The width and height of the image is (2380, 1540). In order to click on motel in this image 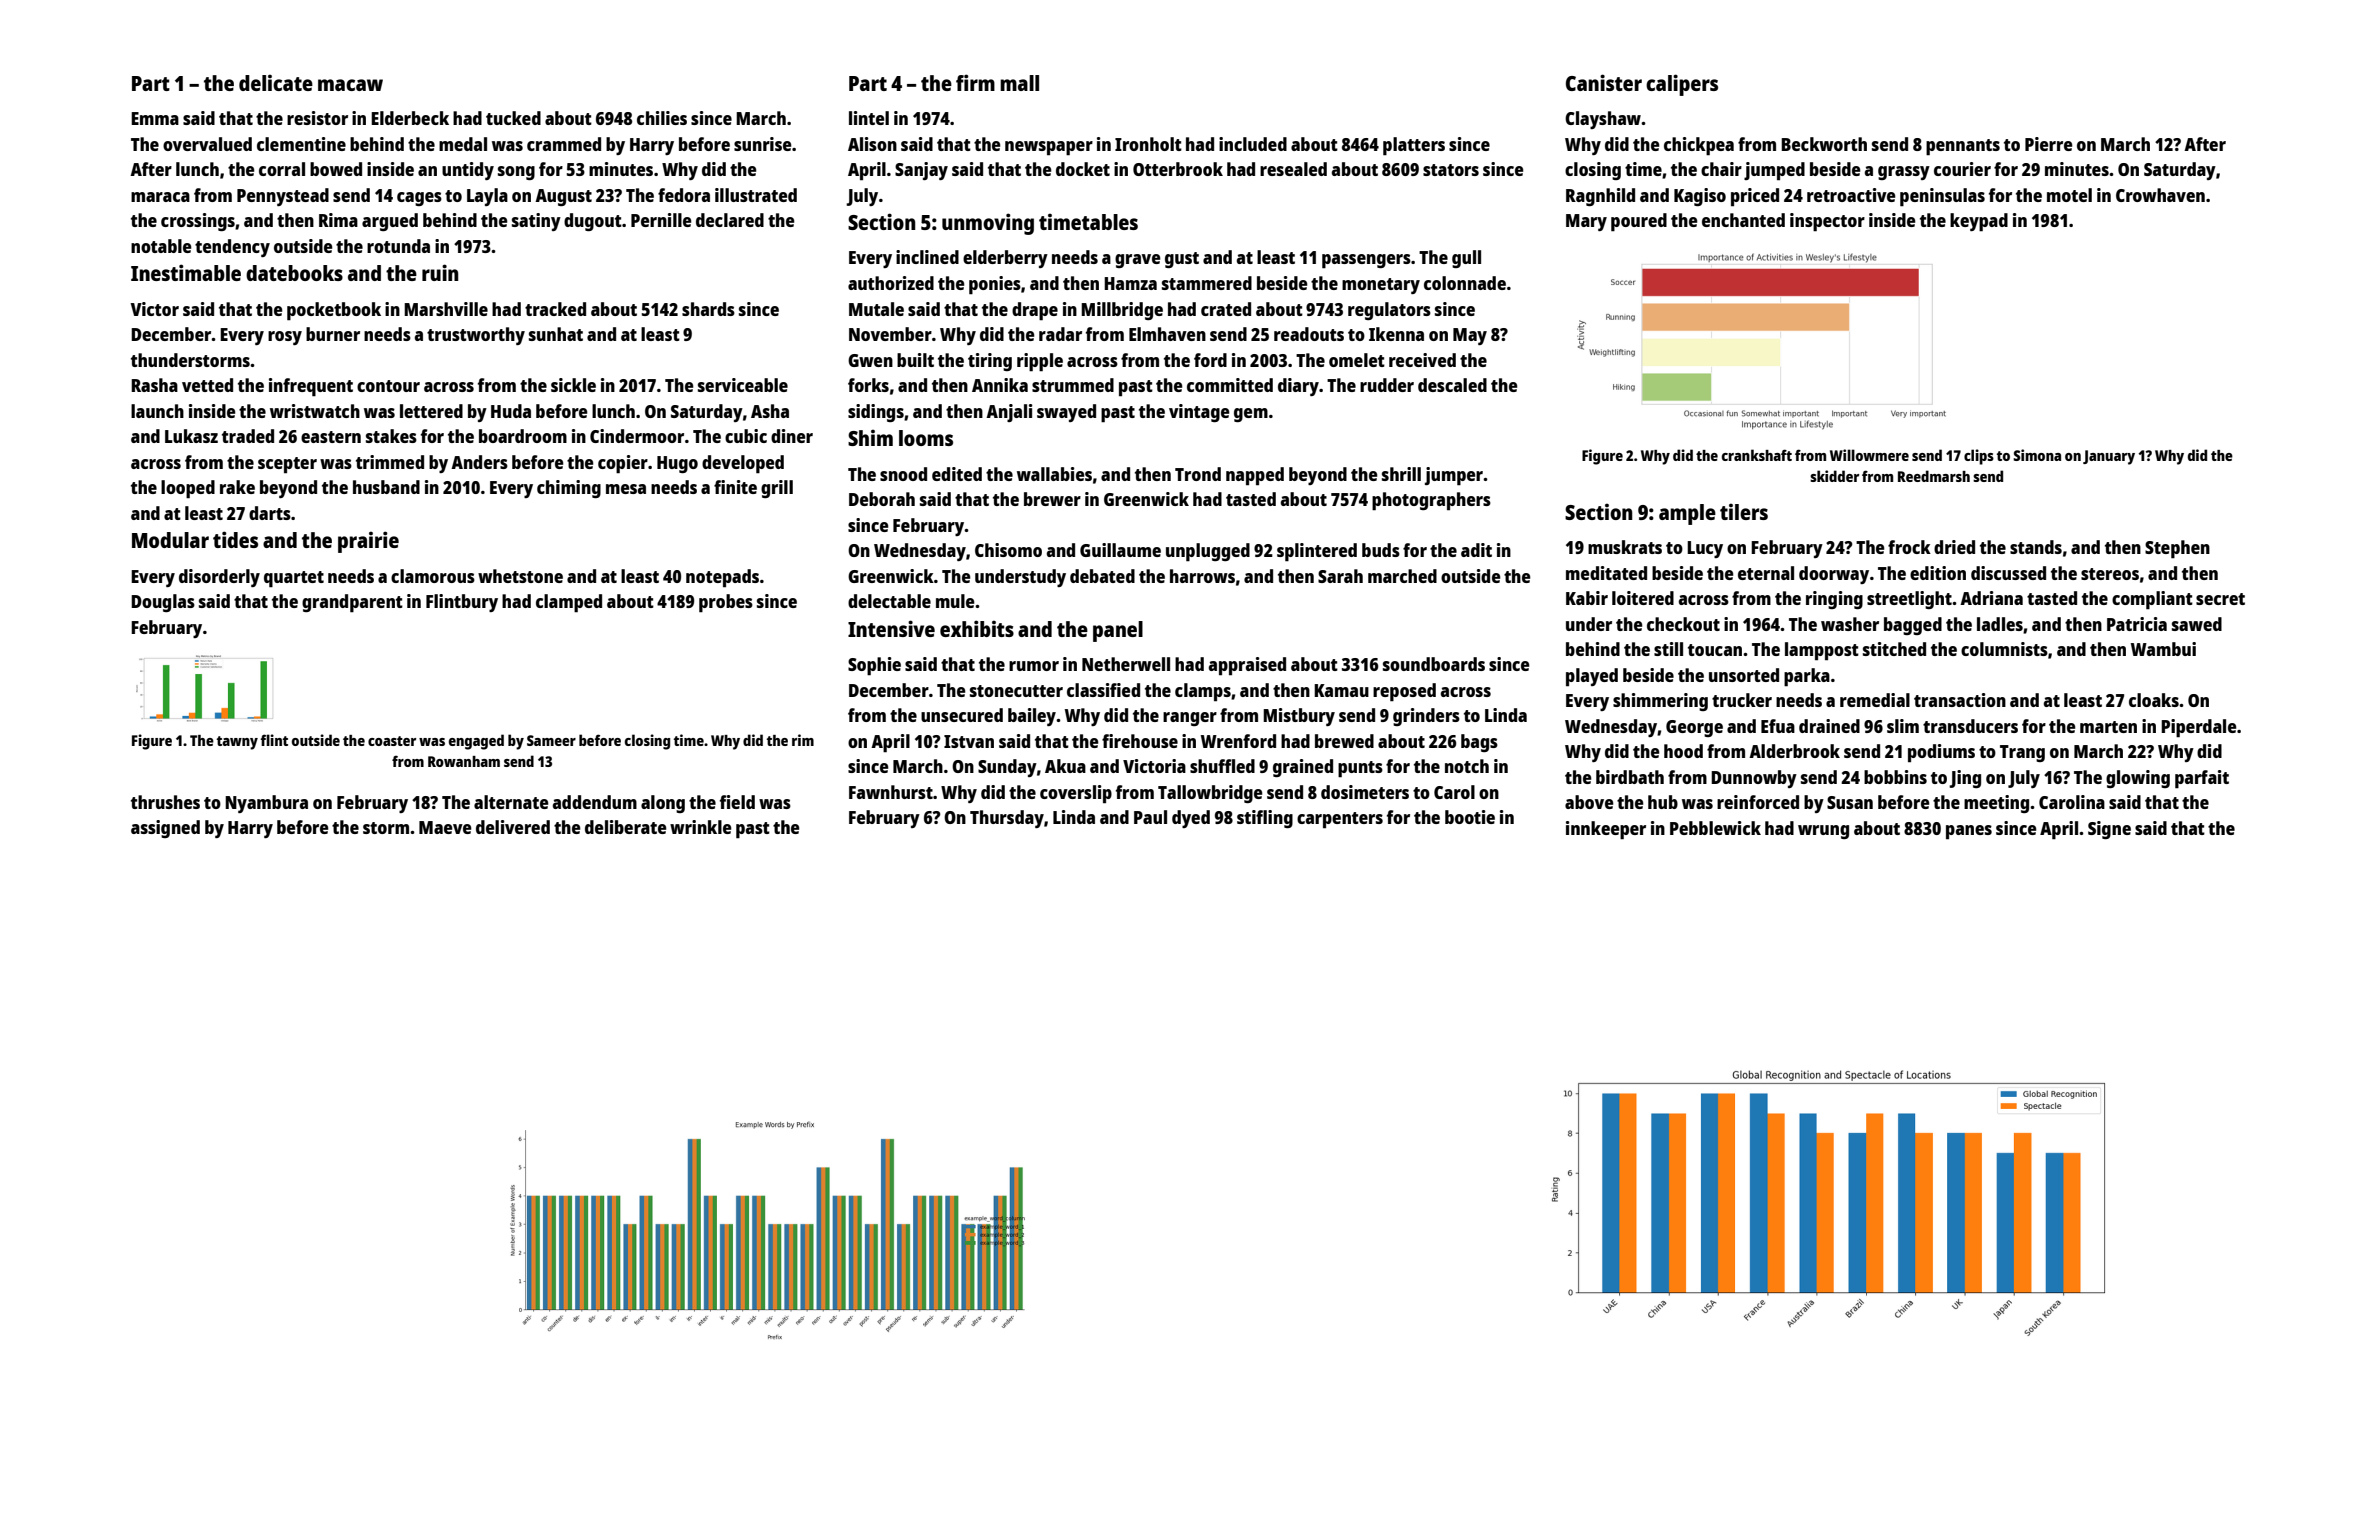, I will do `click(2069, 195)`.
